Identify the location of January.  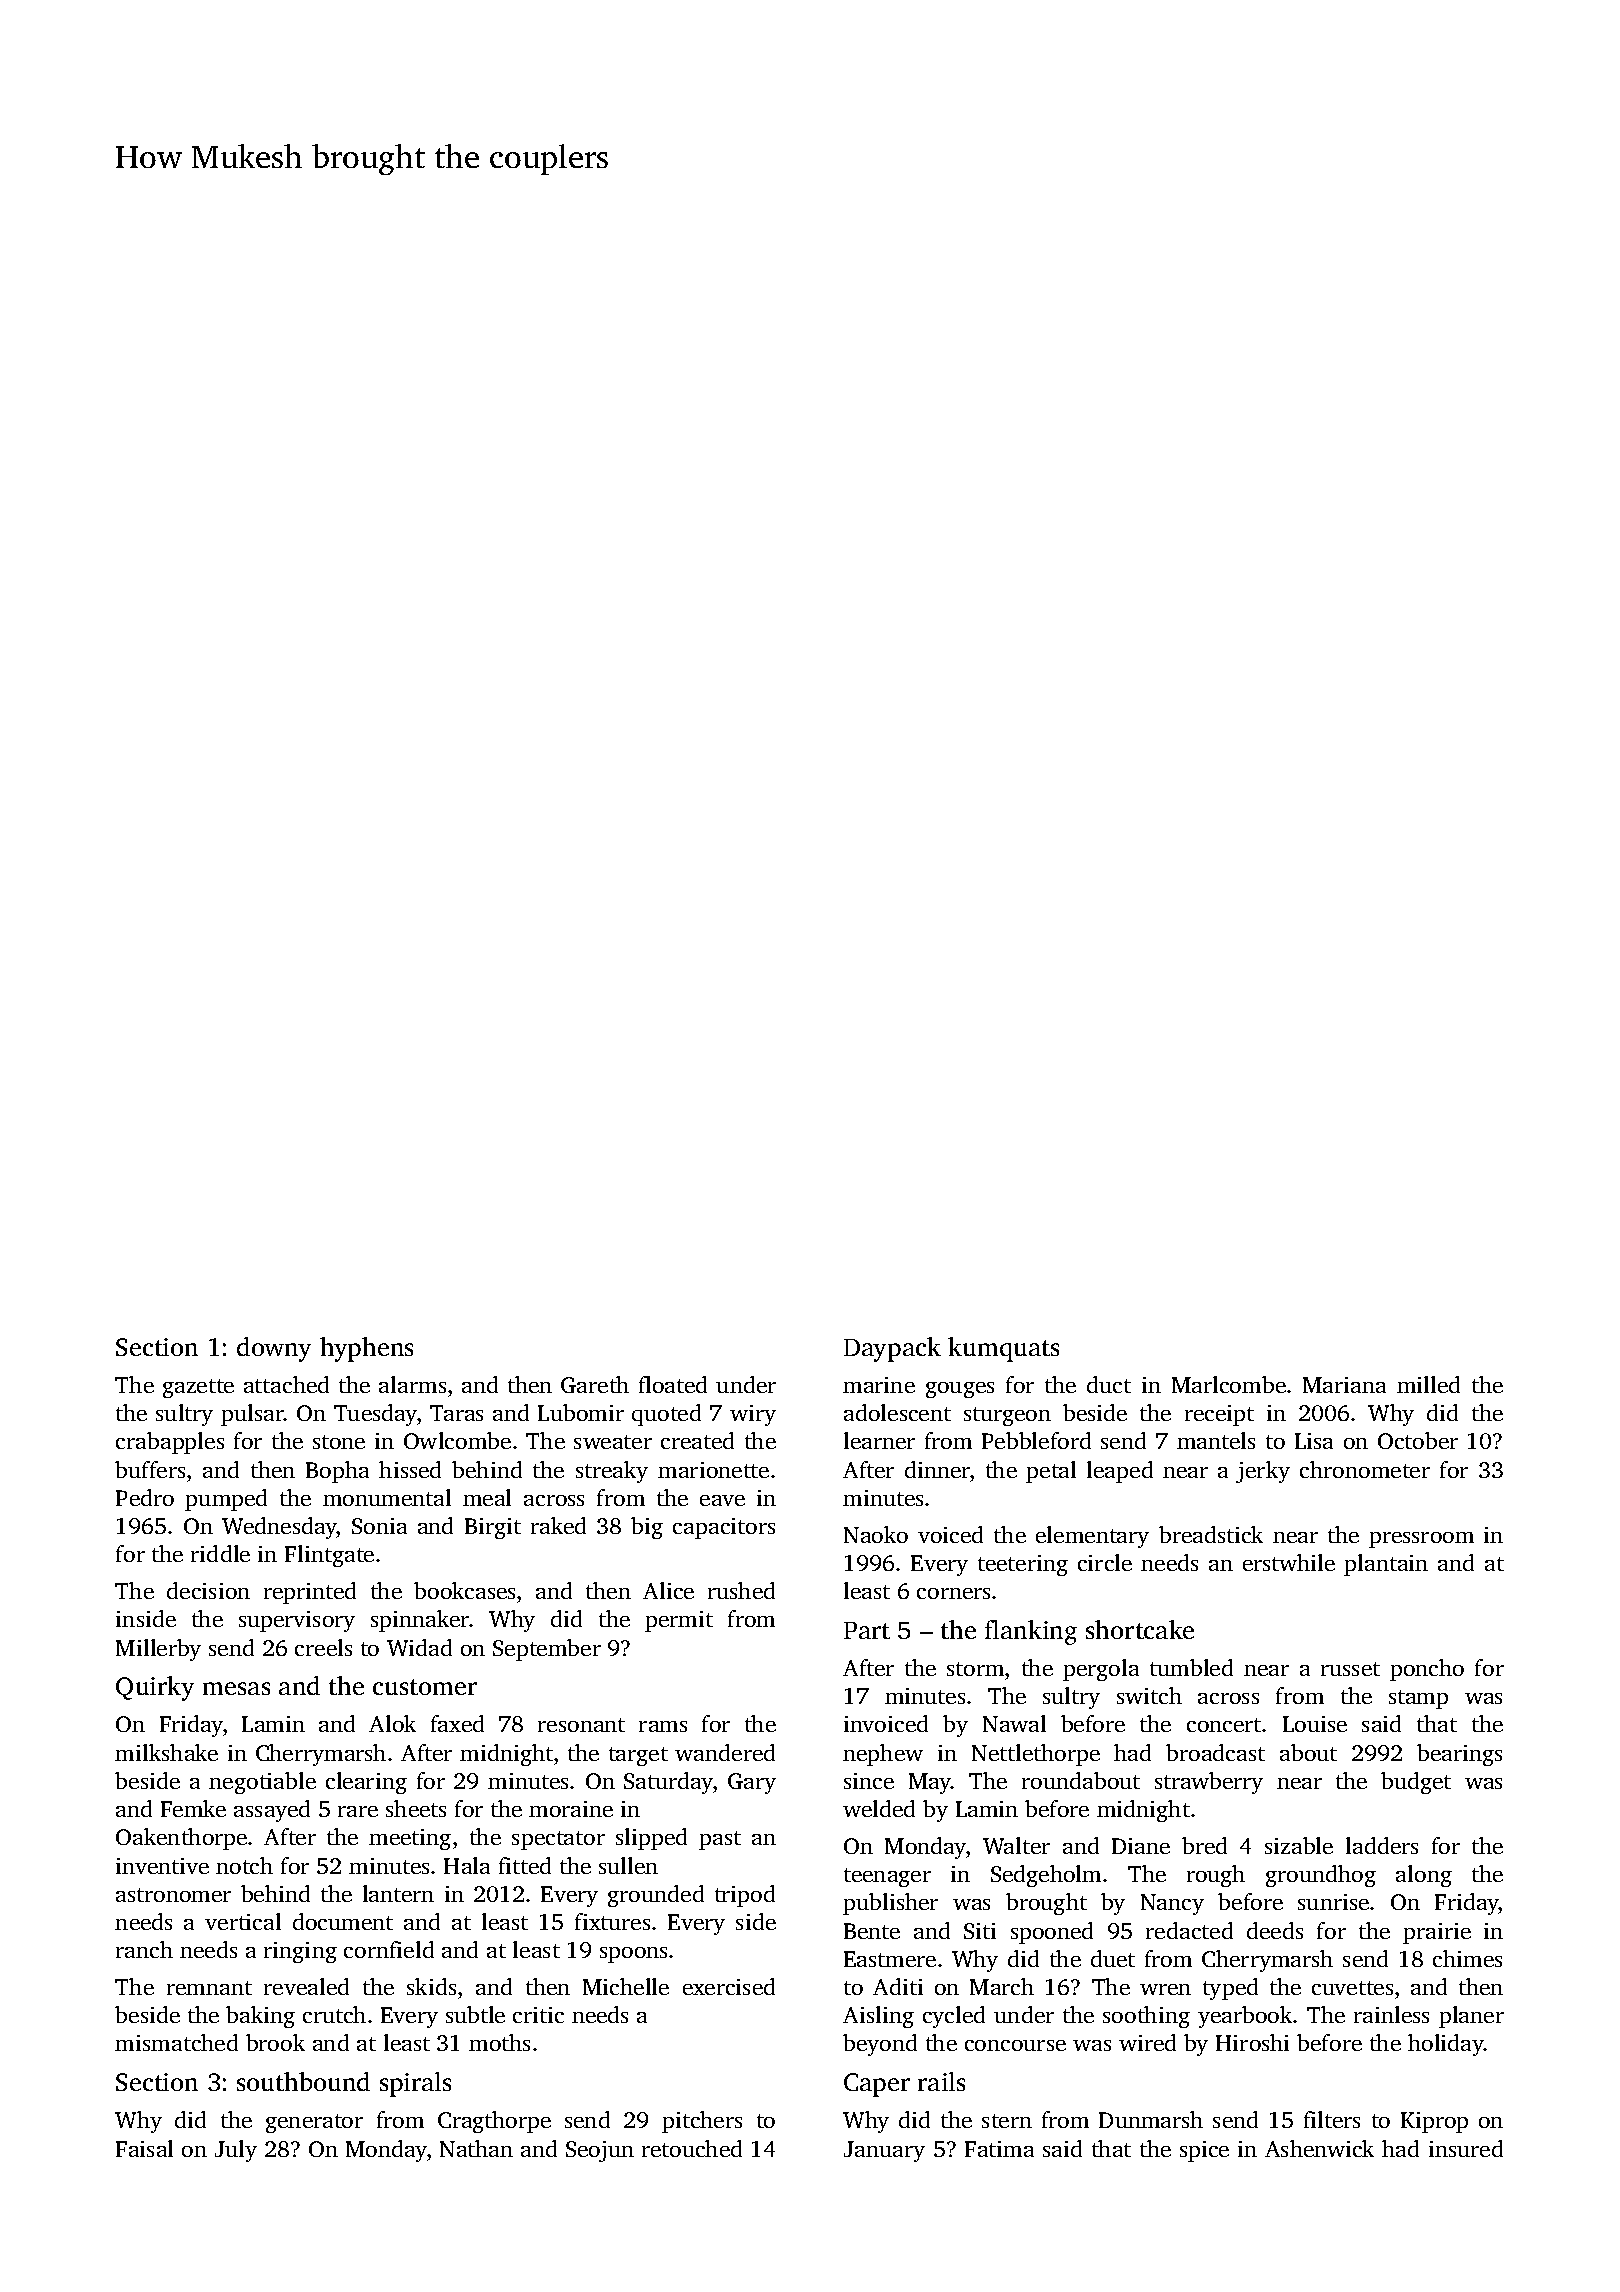
(884, 2151).
